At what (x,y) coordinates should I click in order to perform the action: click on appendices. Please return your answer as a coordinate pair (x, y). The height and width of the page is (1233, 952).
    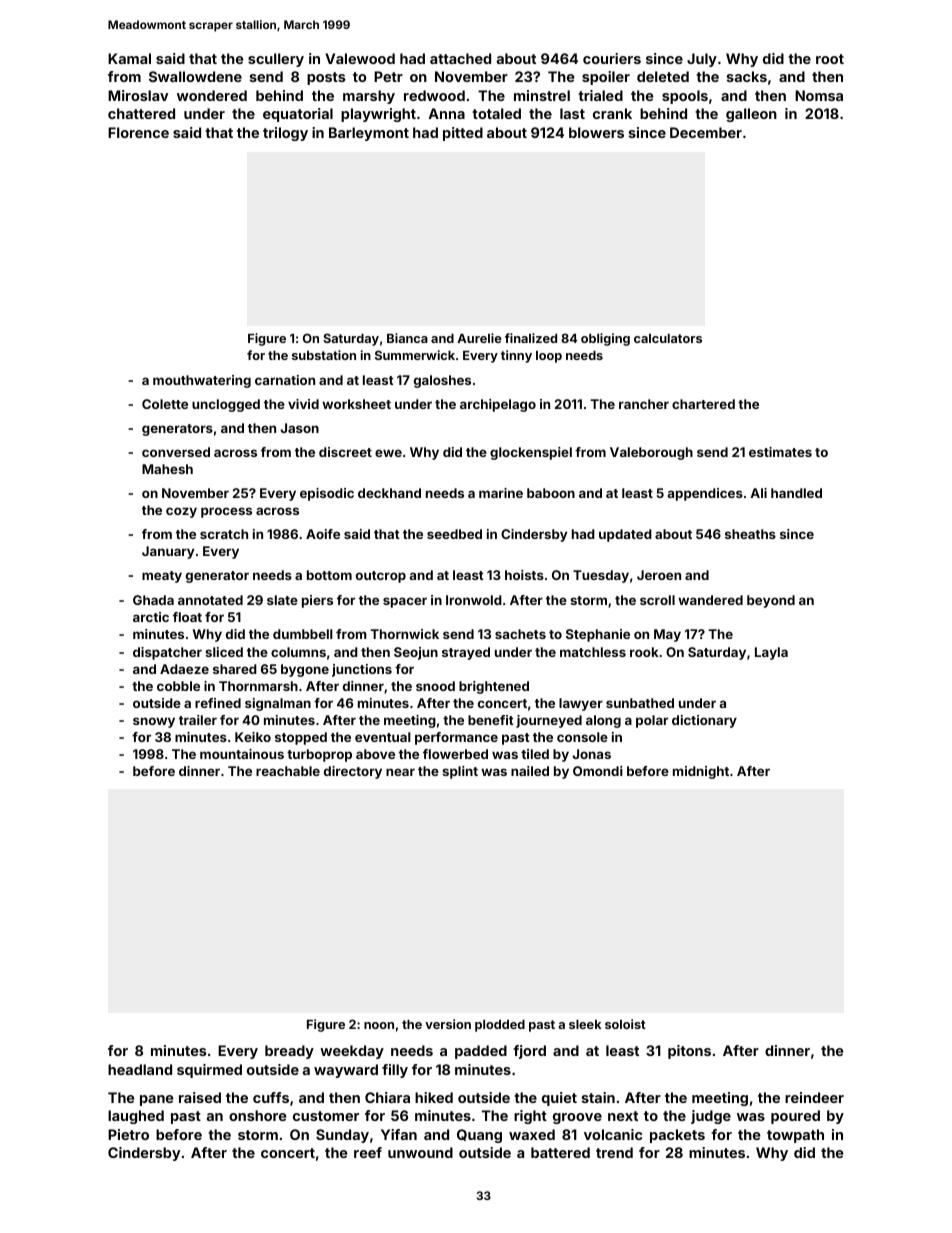
    Looking at the image, I should click on (705, 494).
